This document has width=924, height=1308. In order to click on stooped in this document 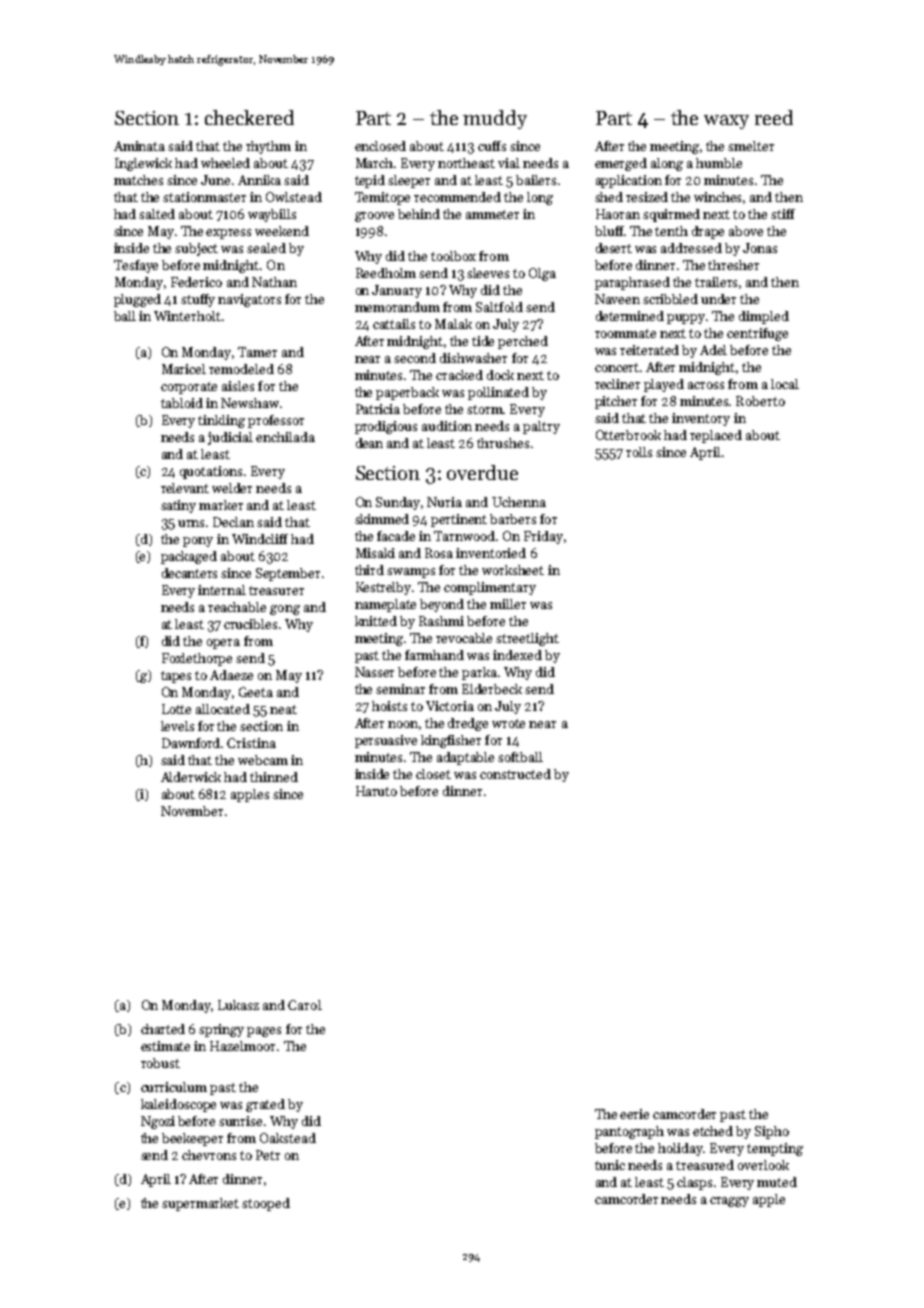, I will do `click(266, 1204)`.
